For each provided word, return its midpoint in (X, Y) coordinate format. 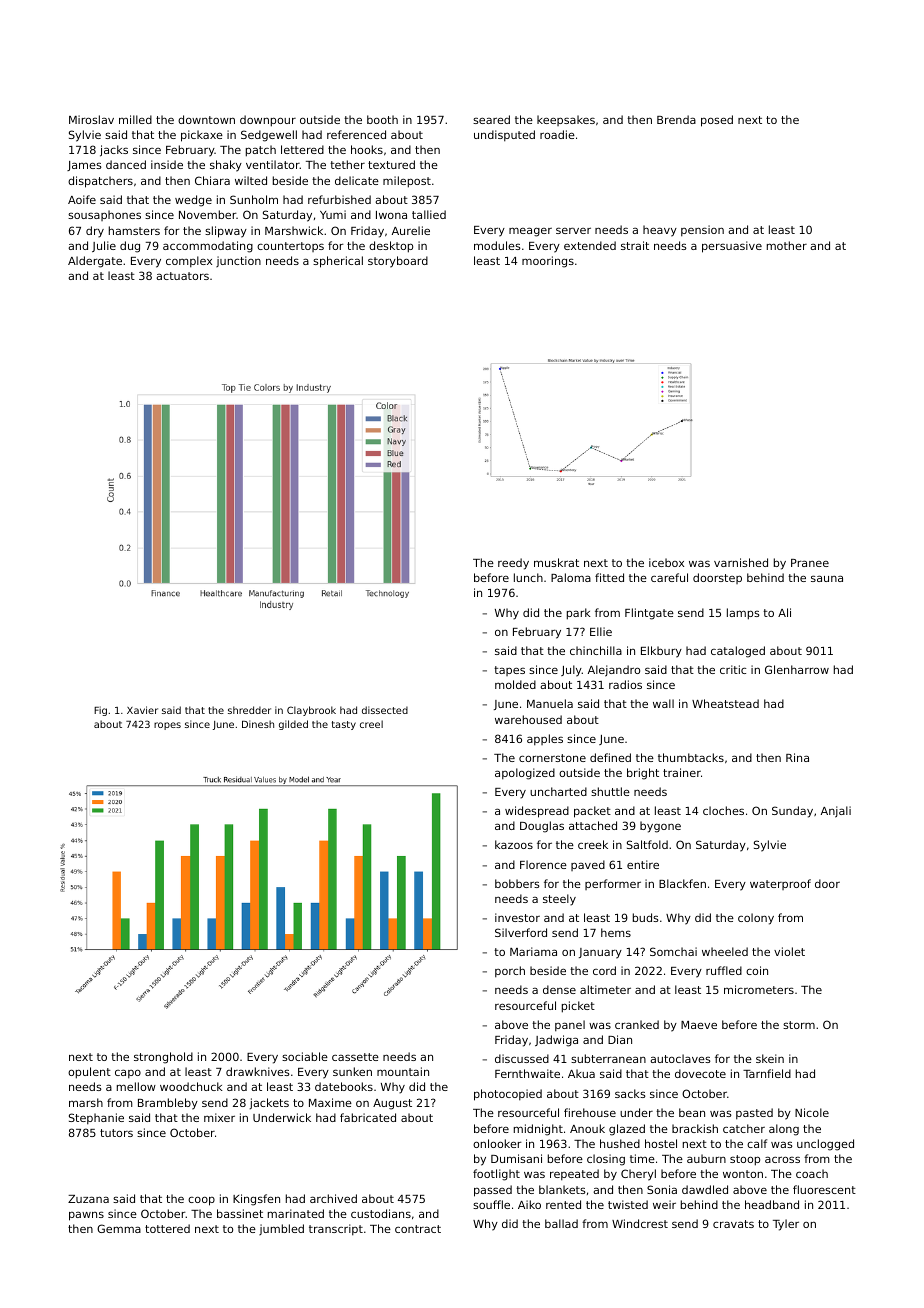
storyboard (398, 262)
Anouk (587, 1128)
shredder (249, 710)
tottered (167, 1228)
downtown (206, 119)
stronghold (163, 1058)
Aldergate (95, 262)
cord (604, 970)
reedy (513, 564)
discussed (522, 1058)
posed (717, 121)
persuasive (732, 247)
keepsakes (566, 120)
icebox (666, 562)
